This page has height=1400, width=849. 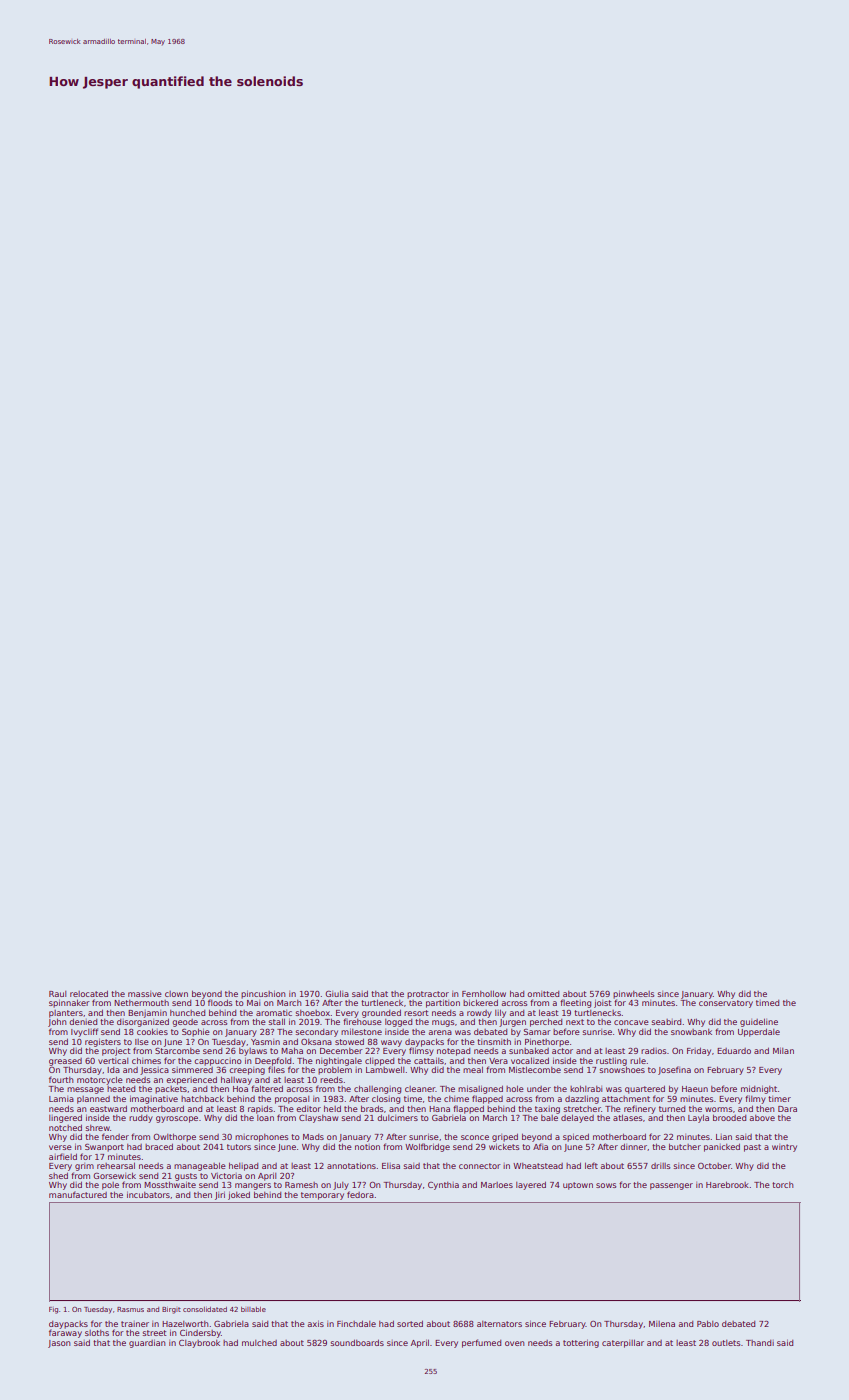 What do you see at coordinates (575, 1003) in the page?
I see `fleeting` at bounding box center [575, 1003].
